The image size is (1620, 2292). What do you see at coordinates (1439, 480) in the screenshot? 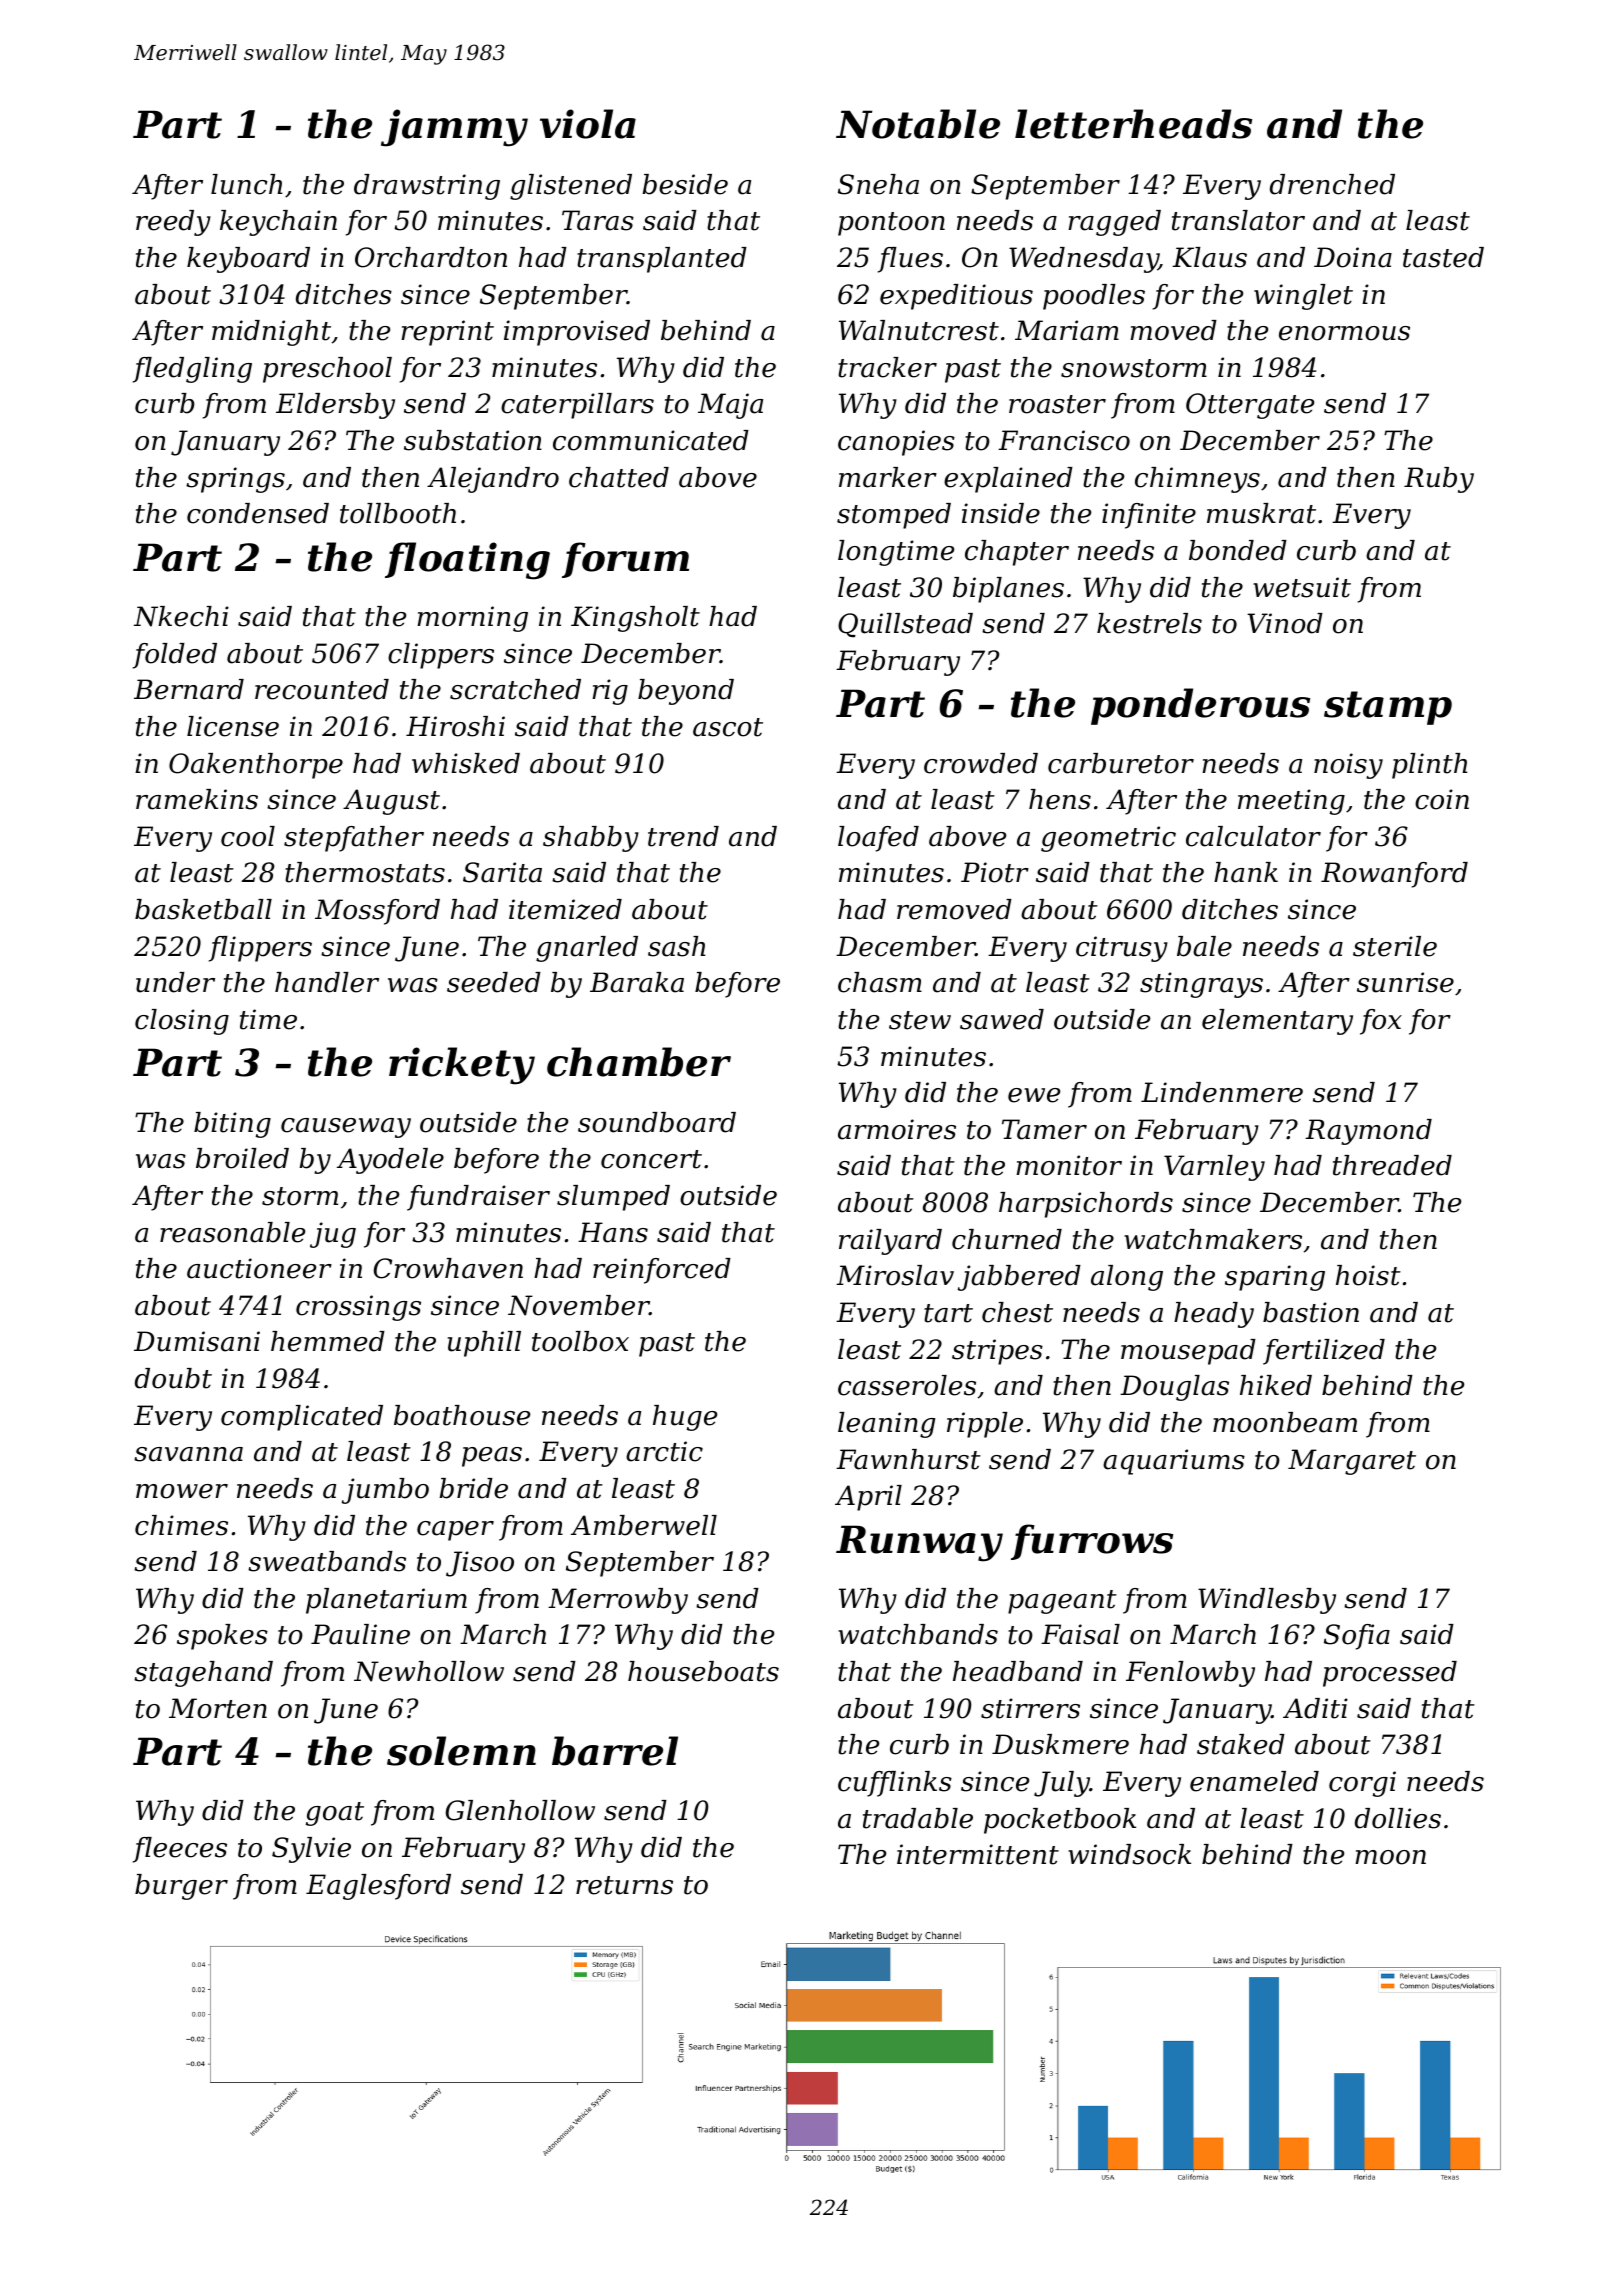
I see `Ruby` at bounding box center [1439, 480].
